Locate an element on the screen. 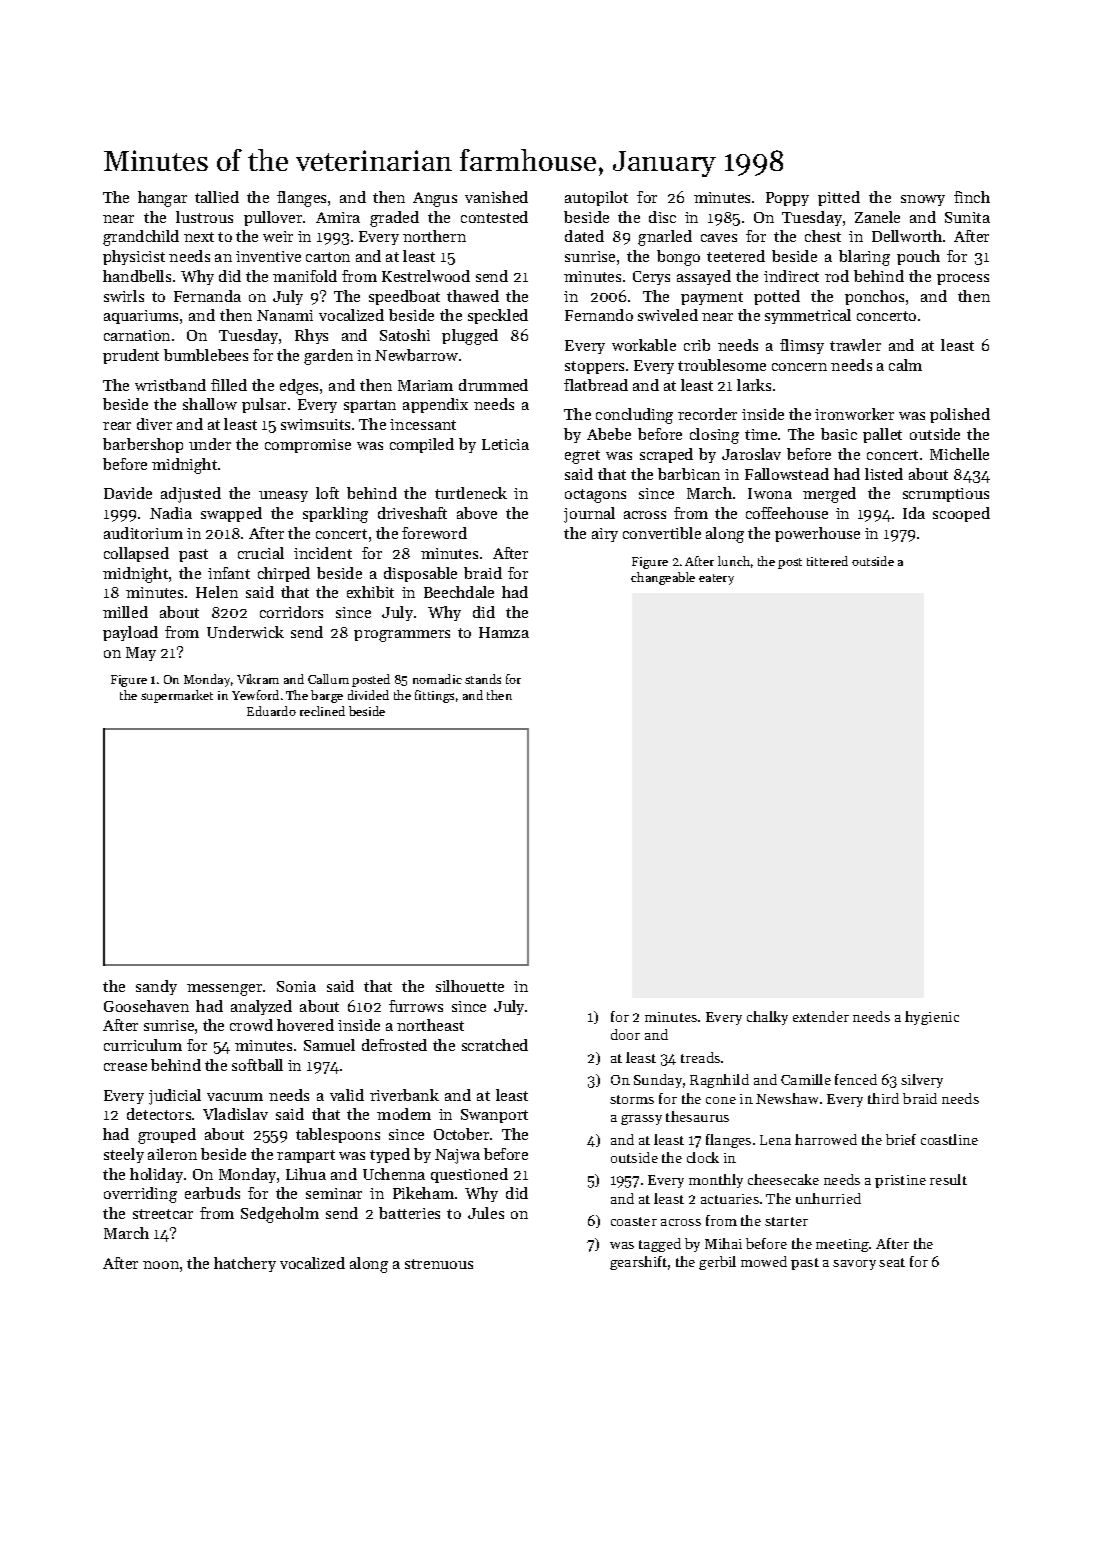  crease is located at coordinates (125, 1067).
